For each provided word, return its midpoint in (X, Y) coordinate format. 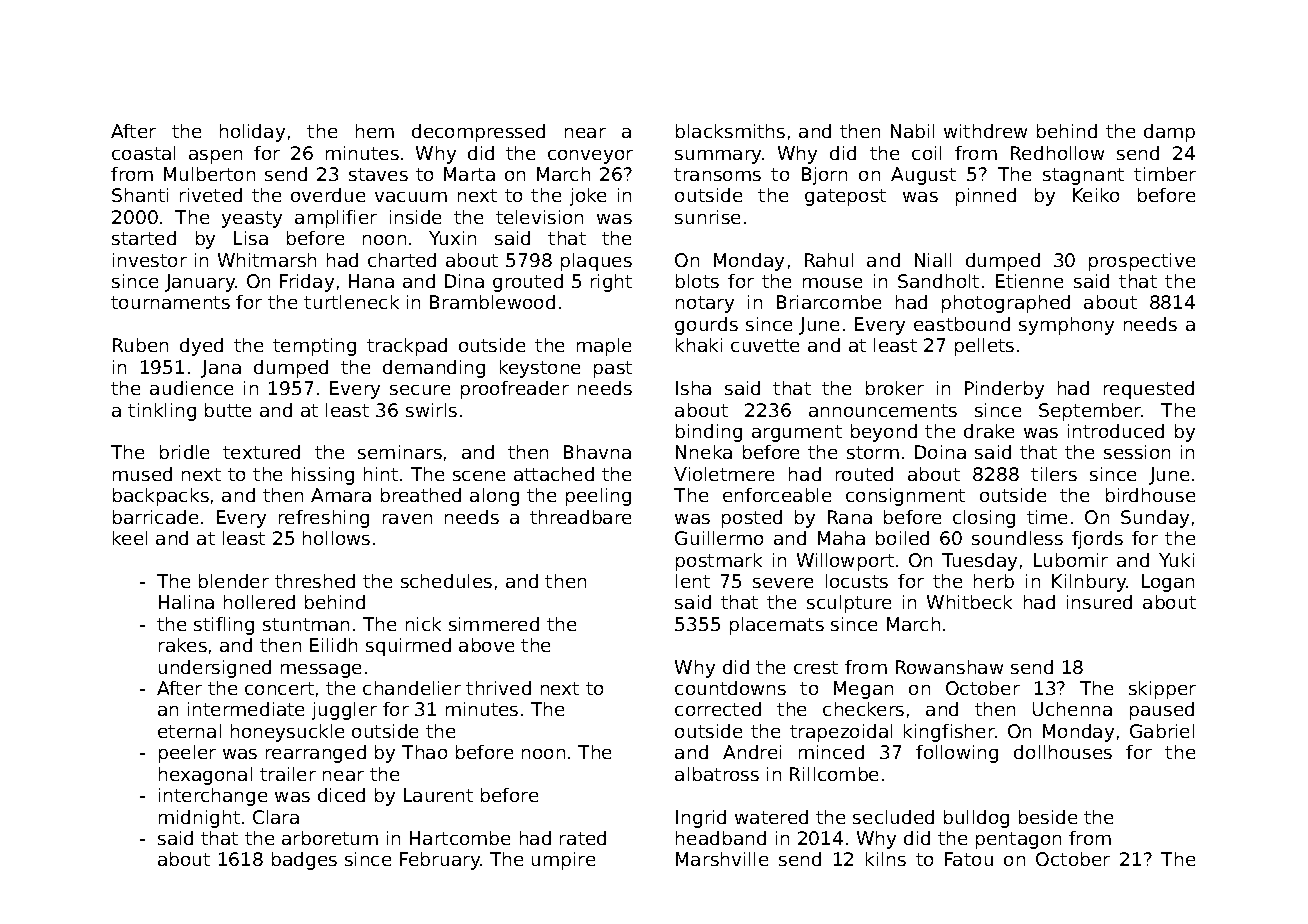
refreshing (324, 519)
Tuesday (979, 562)
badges (304, 861)
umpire (563, 861)
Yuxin (452, 238)
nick (423, 624)
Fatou (969, 859)
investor (150, 260)
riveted (211, 195)
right (611, 283)
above (486, 645)
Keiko (1096, 195)
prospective (1142, 262)
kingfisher (949, 733)
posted (752, 519)
